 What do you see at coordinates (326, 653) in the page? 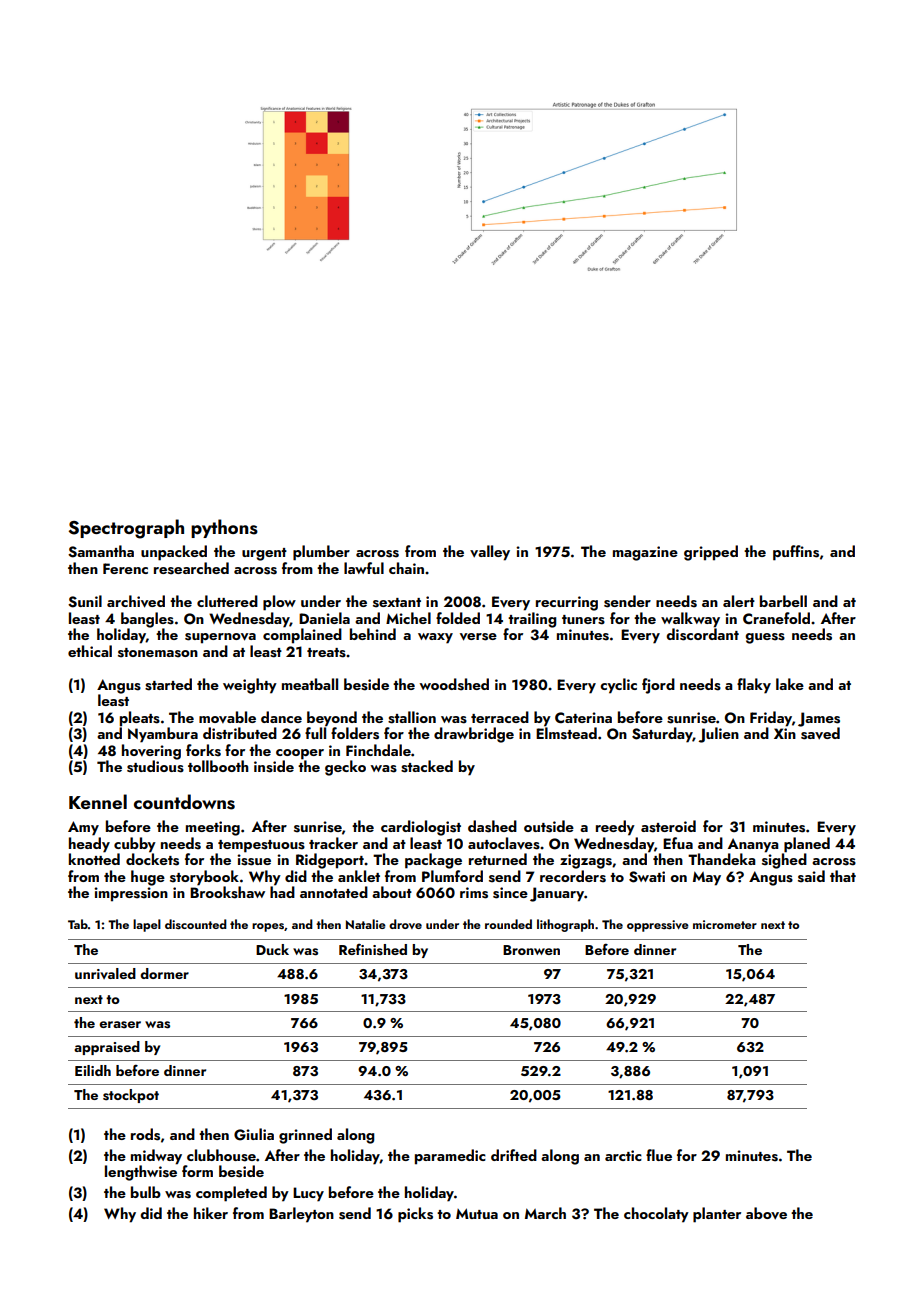
I see `treats` at bounding box center [326, 653].
